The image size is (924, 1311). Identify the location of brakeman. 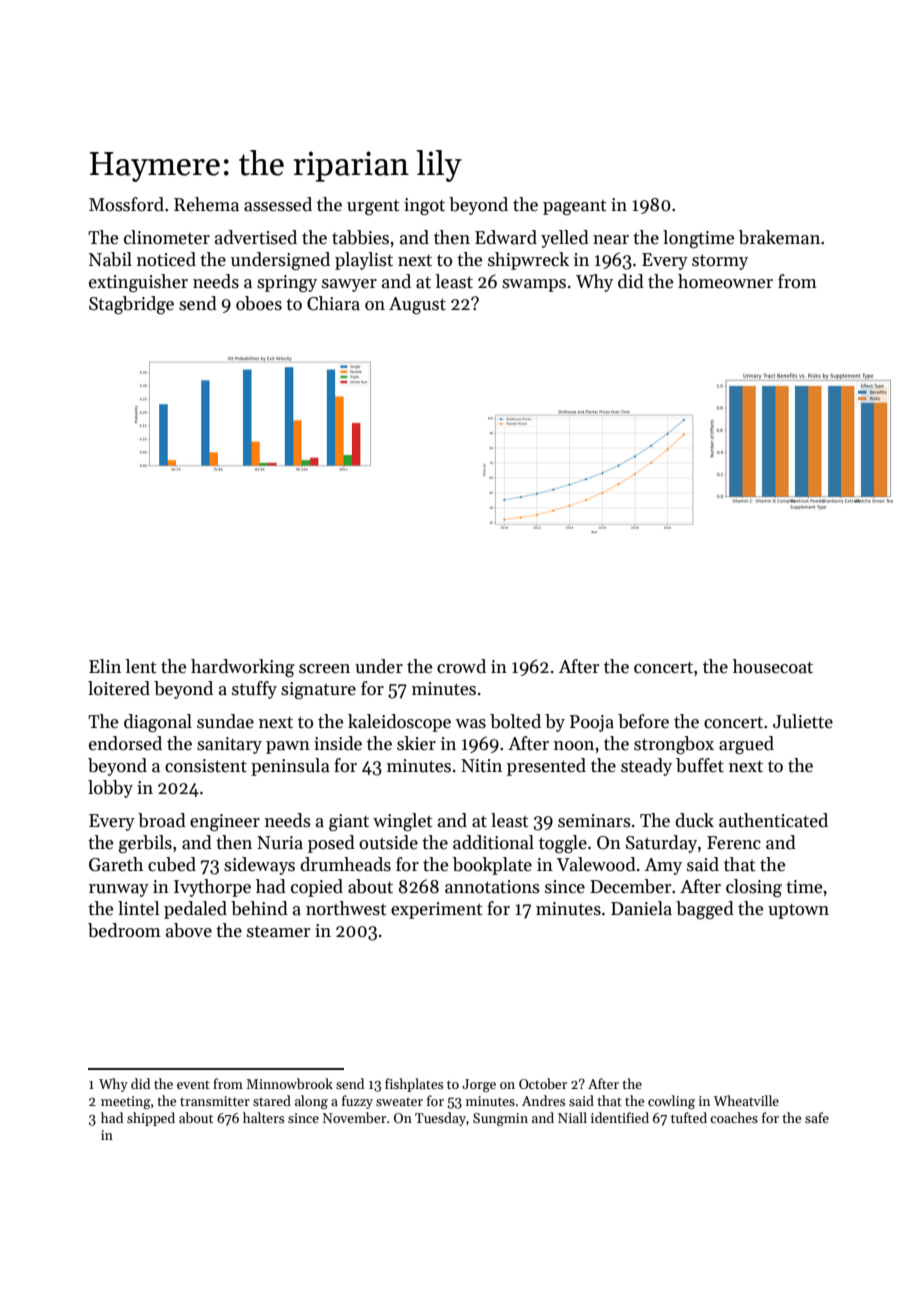
(779, 237).
